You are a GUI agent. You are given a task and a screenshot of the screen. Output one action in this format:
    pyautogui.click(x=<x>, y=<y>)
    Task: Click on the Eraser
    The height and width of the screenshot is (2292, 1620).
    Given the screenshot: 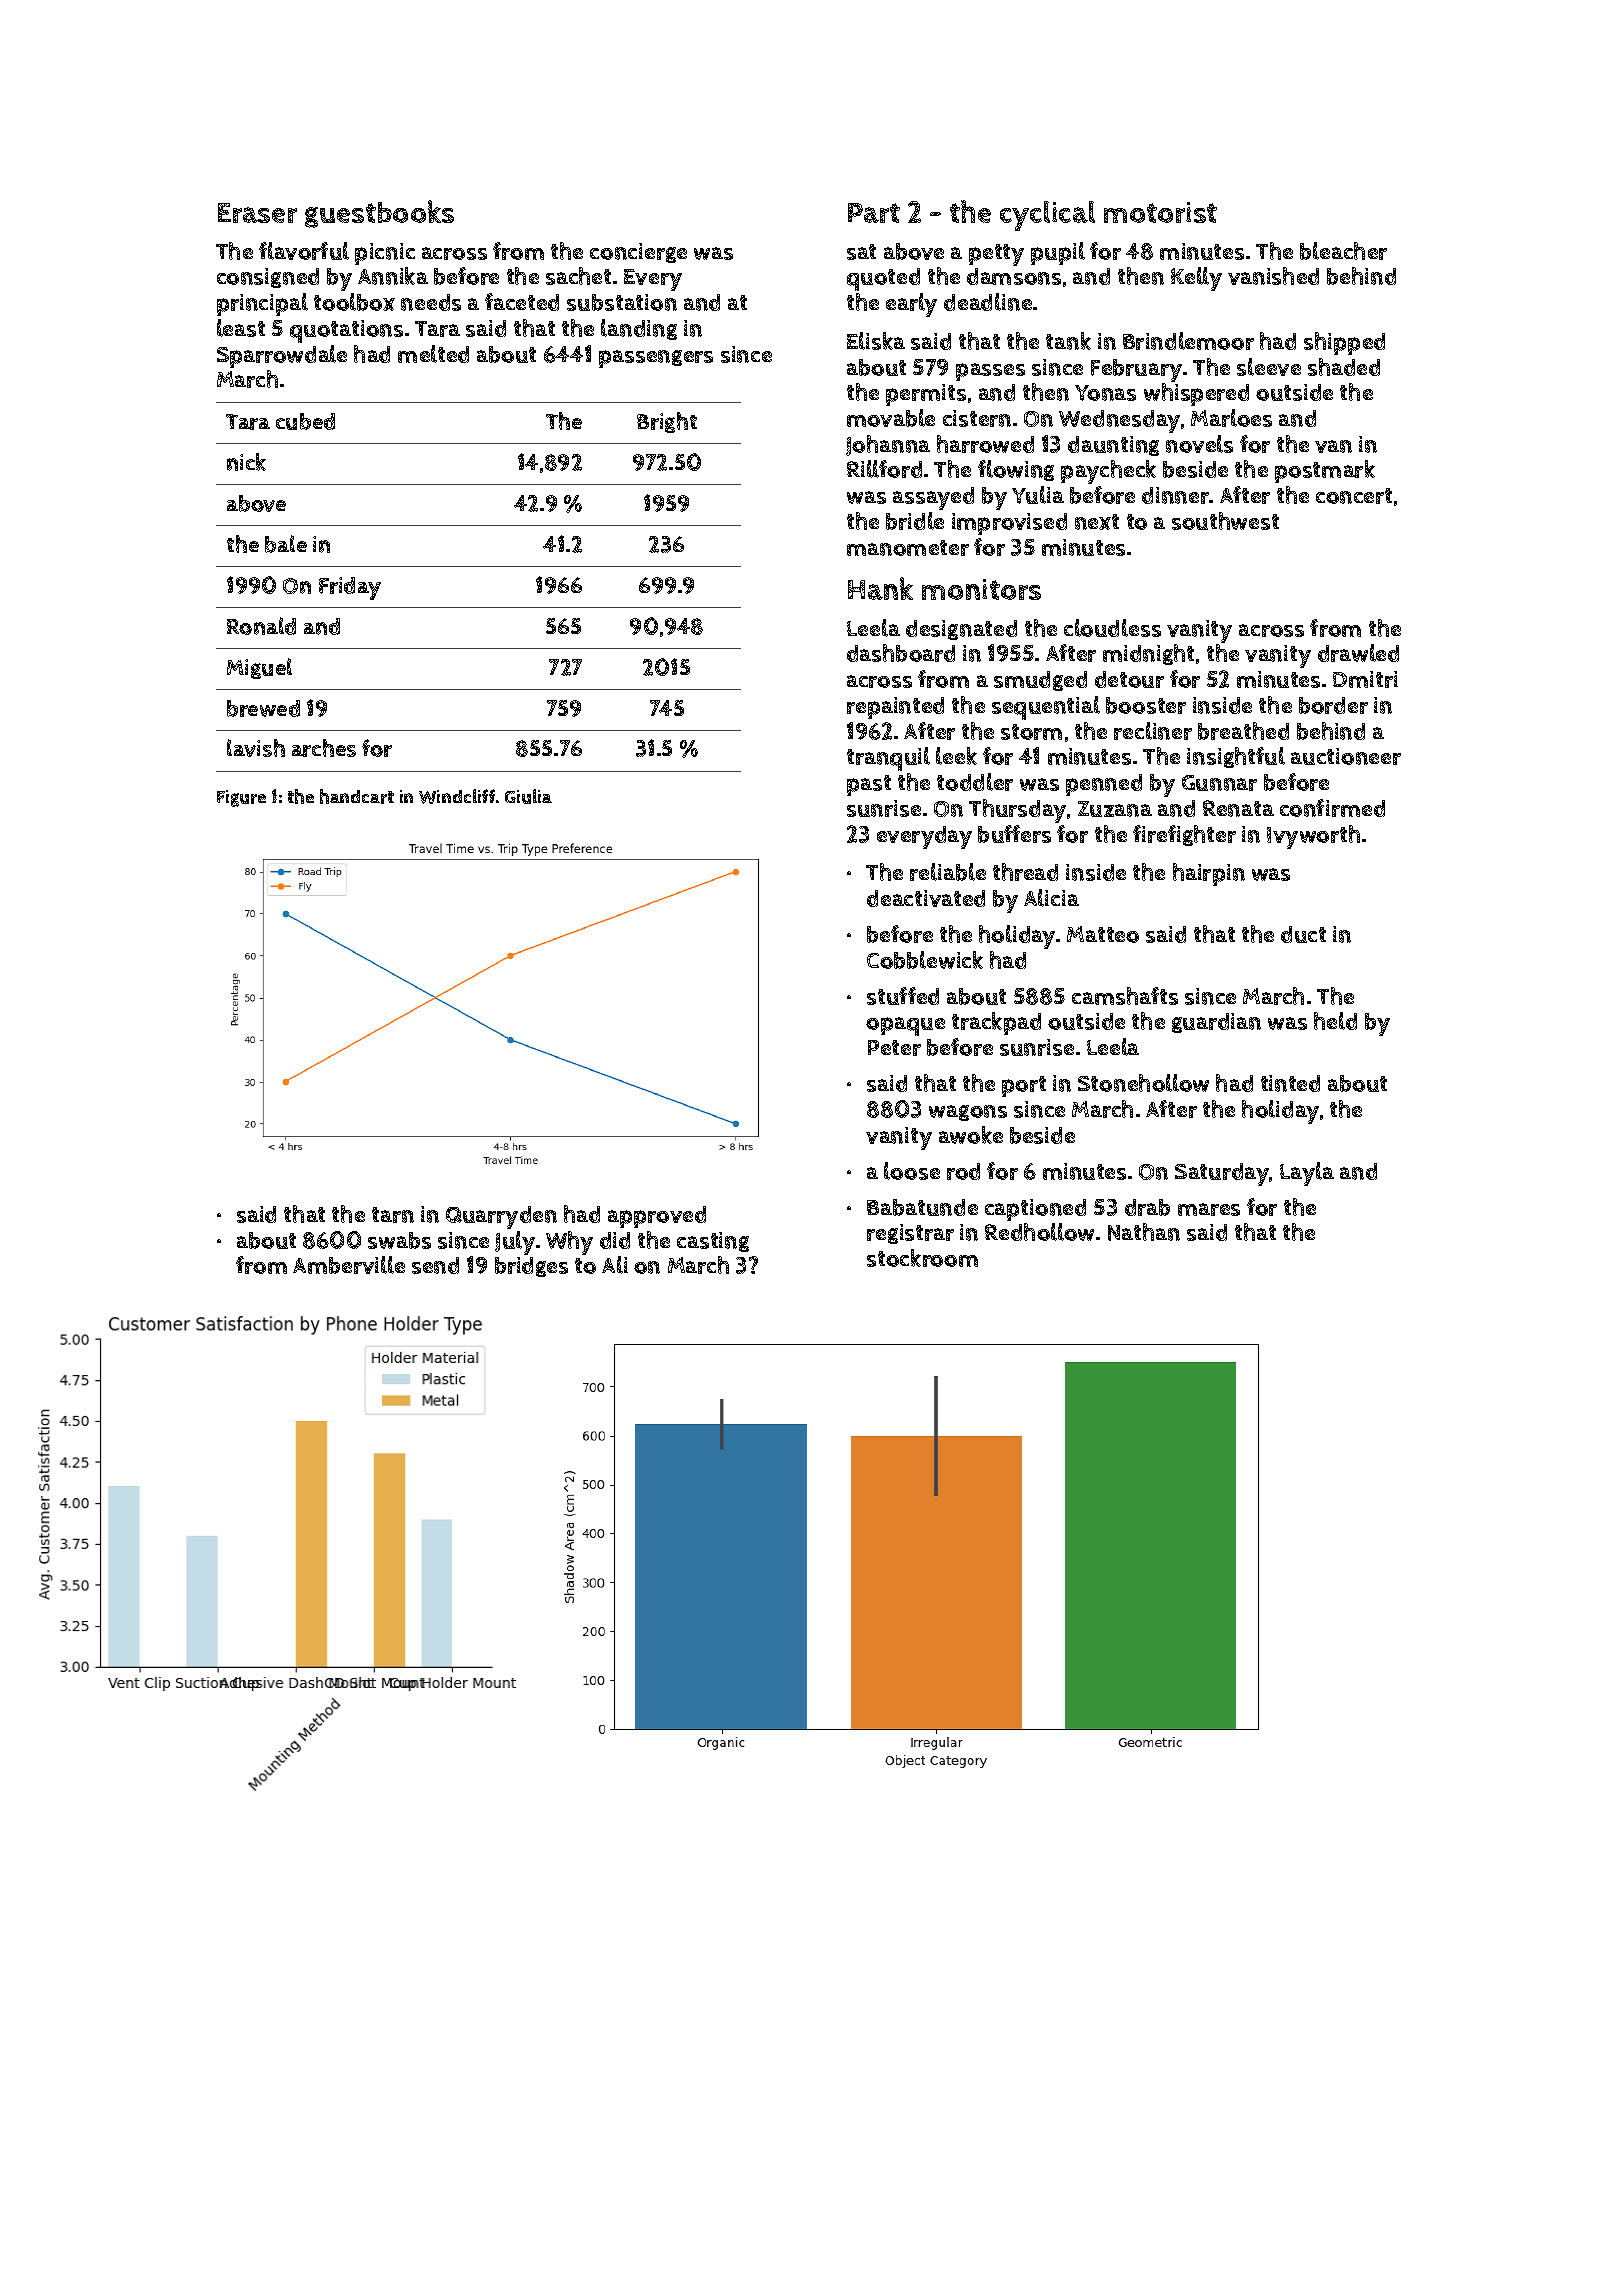 What is the action you would take?
    pyautogui.click(x=257, y=213)
